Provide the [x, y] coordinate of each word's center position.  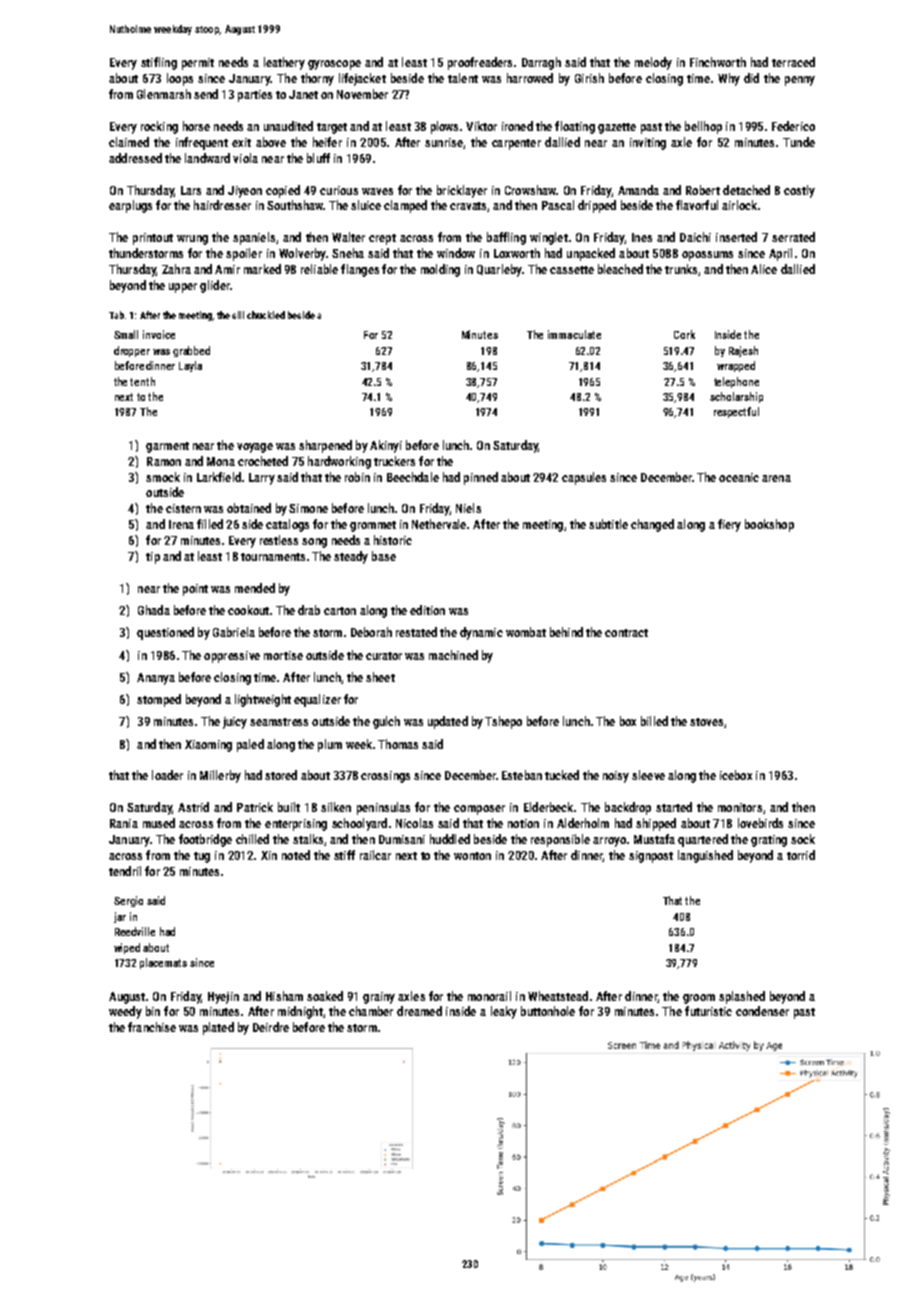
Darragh [541, 63]
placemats [163, 963]
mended [255, 588]
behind [566, 632]
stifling [159, 63]
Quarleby [499, 270]
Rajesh [743, 351]
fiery [729, 525]
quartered [703, 840]
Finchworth [718, 62]
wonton [472, 856]
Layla [190, 366]
